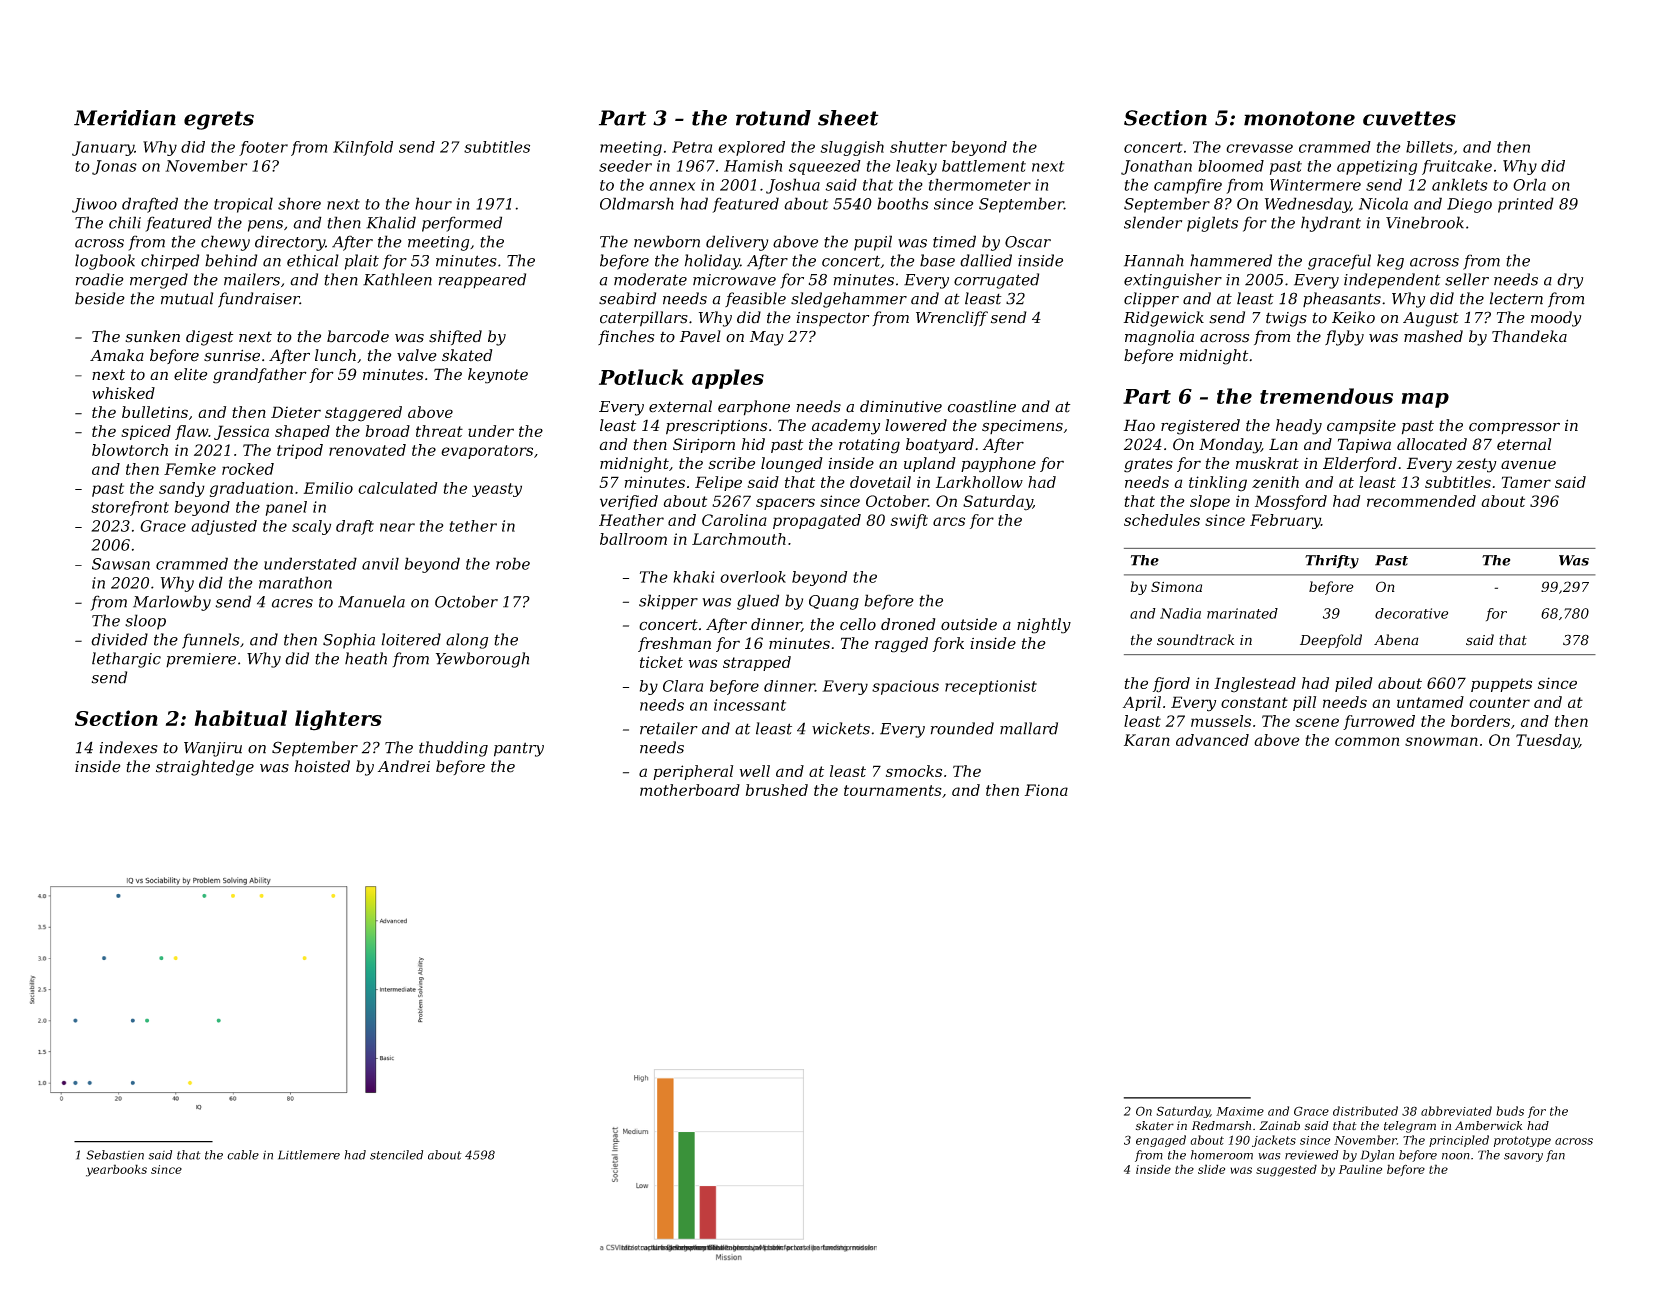 The image size is (1670, 1290). What do you see at coordinates (940, 446) in the document?
I see `boatyard` at bounding box center [940, 446].
